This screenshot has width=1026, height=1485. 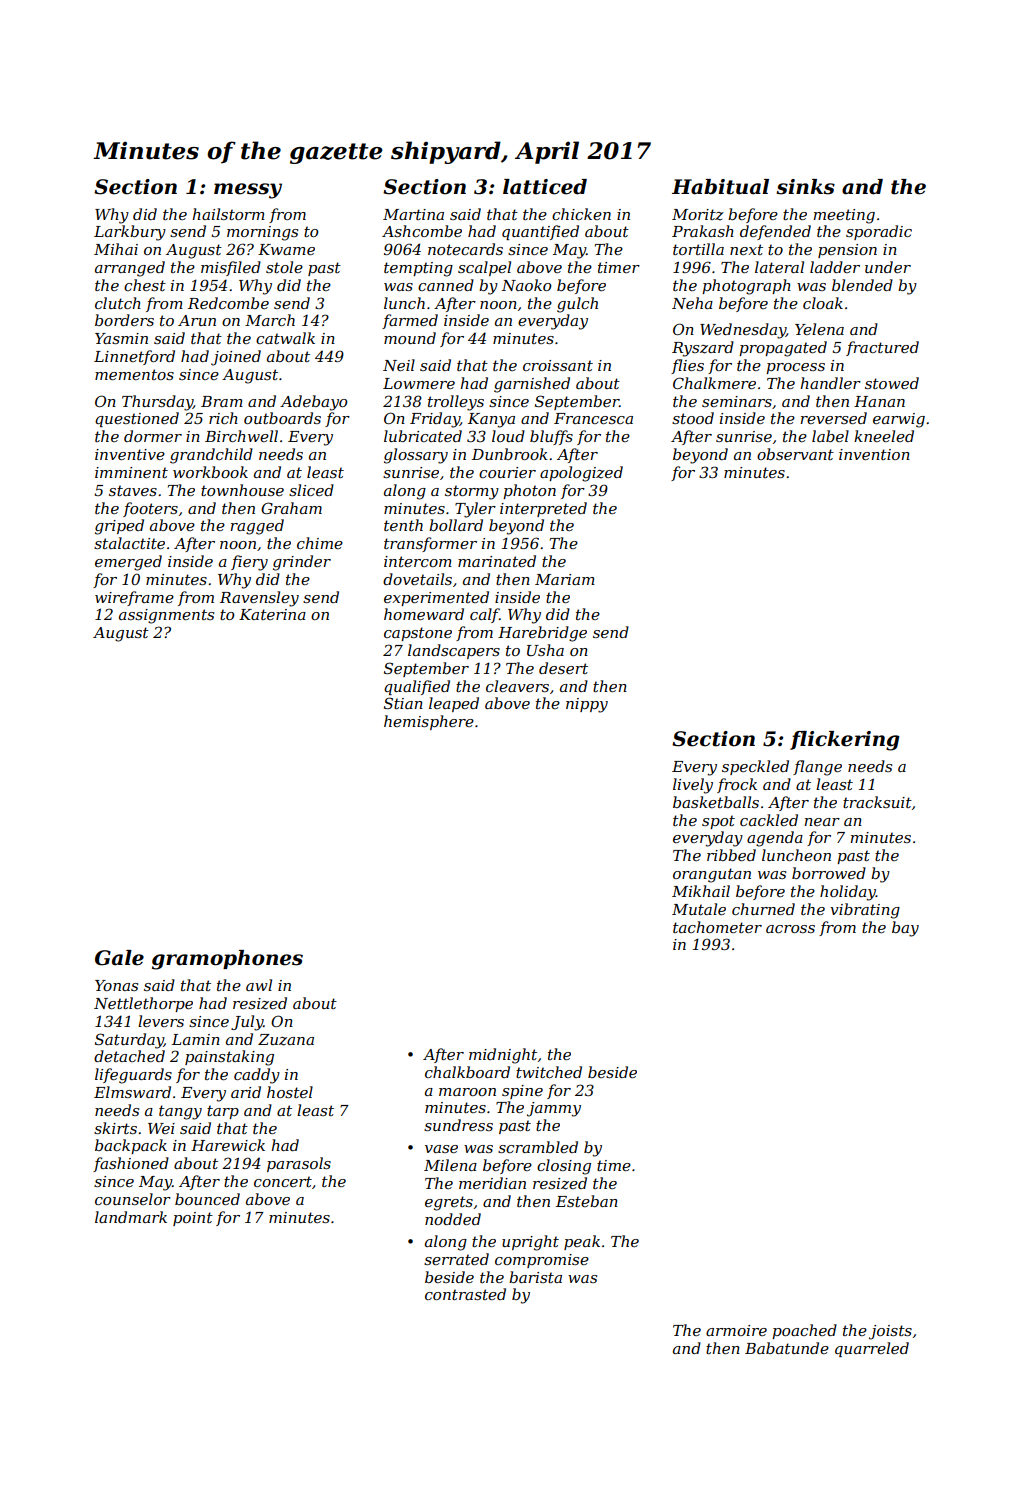 I want to click on contrasted, so click(x=465, y=1294).
